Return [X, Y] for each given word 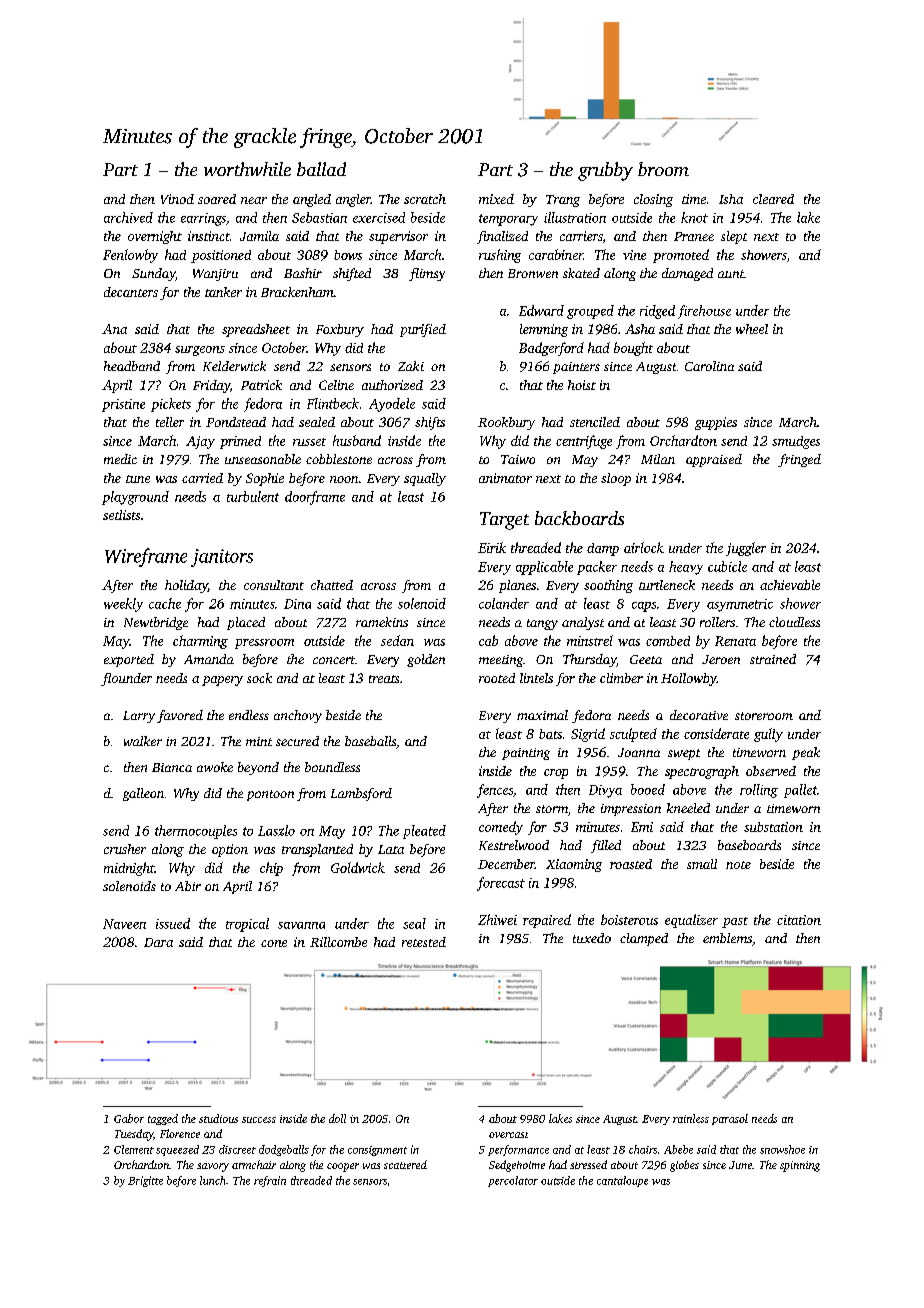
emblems [727, 938]
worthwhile [247, 169]
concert [334, 660]
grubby [605, 171]
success [259, 1120]
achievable [790, 585]
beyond [258, 768]
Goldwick [358, 867]
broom [663, 169]
